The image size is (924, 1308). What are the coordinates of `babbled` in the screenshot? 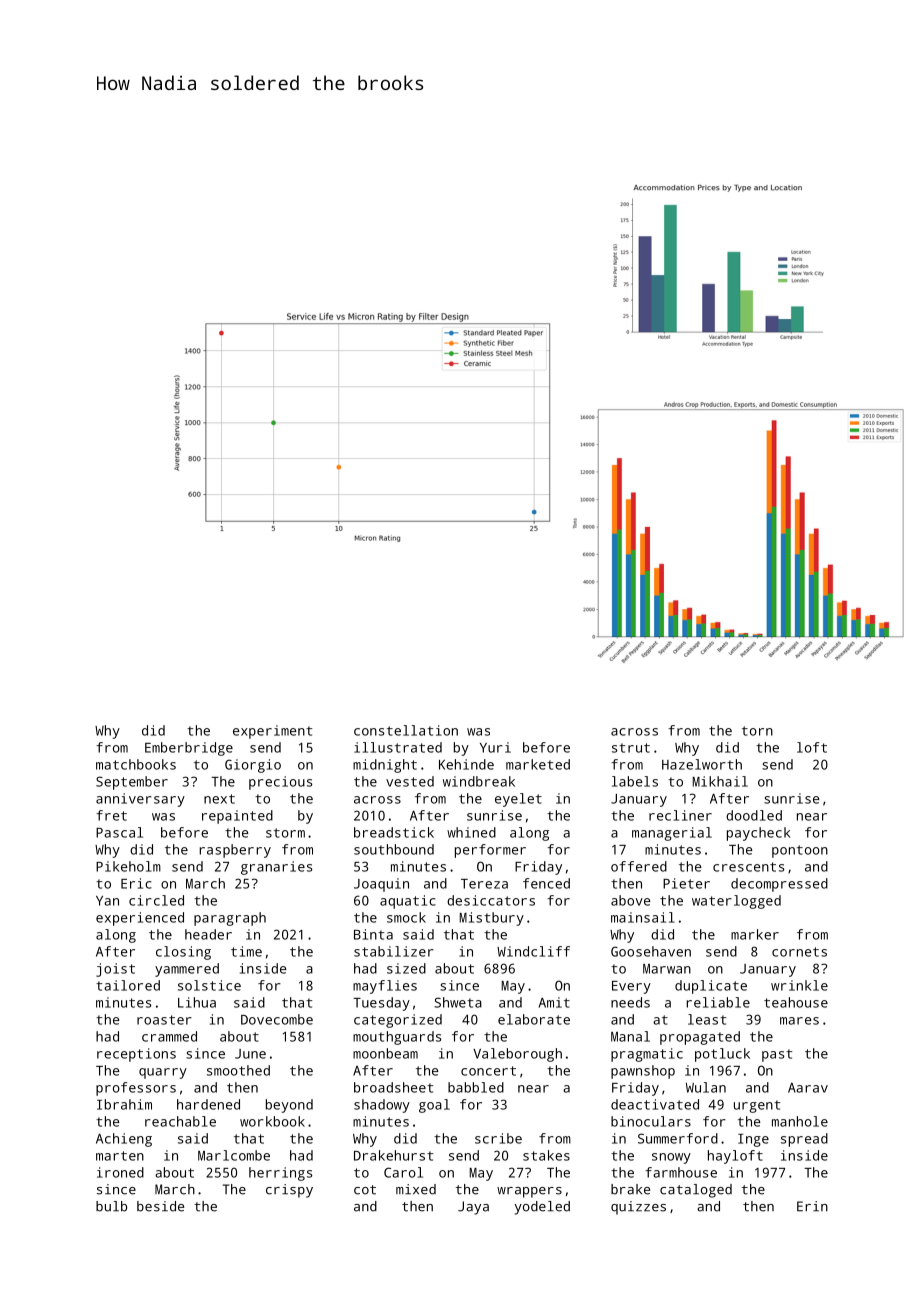 It's located at (476, 1087).
